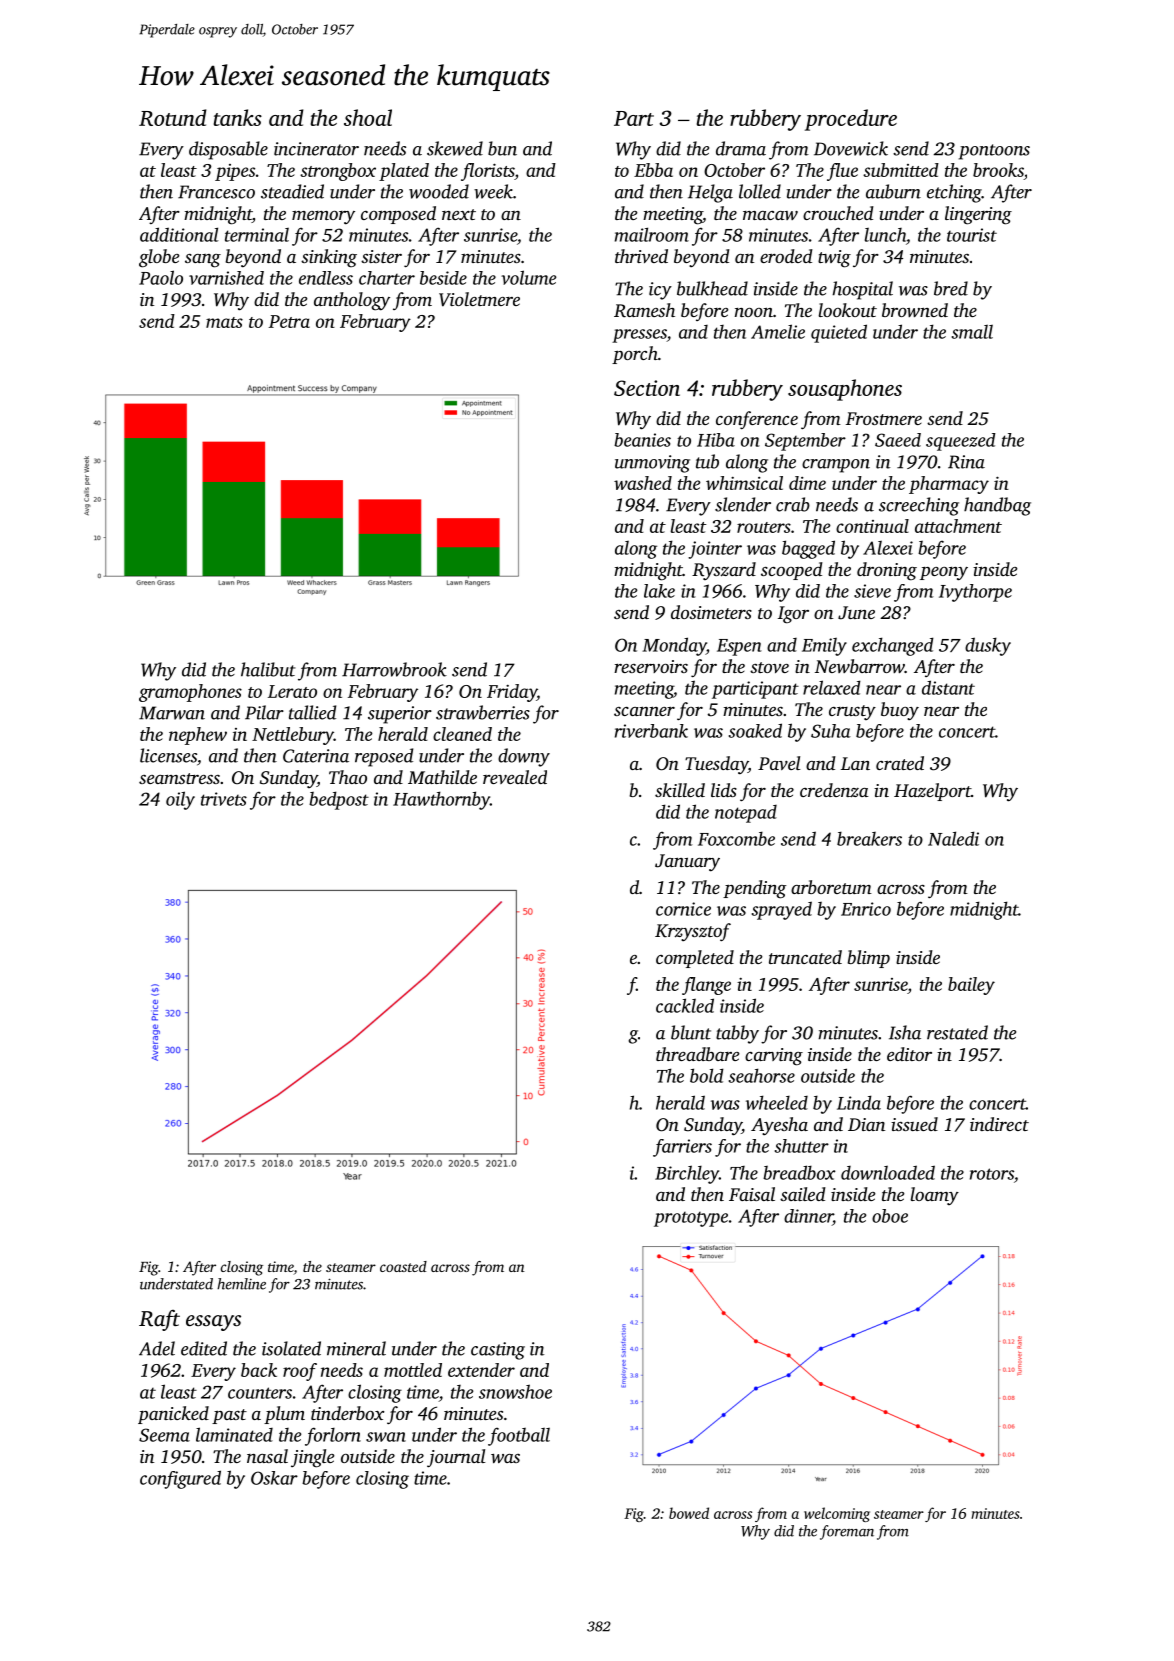 The image size is (1174, 1661). What do you see at coordinates (919, 506) in the screenshot?
I see `screeching` at bounding box center [919, 506].
